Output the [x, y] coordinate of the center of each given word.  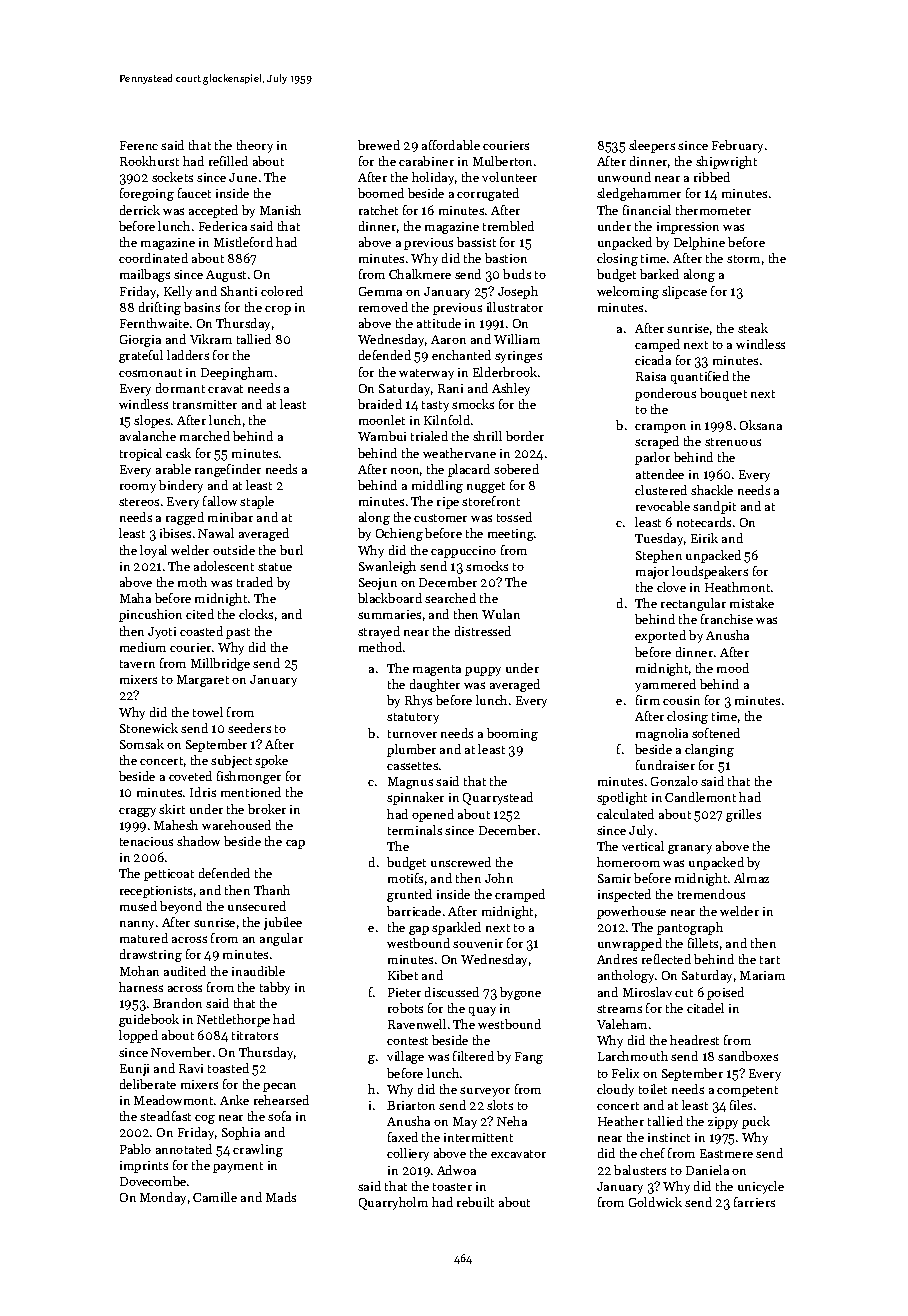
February [737, 146]
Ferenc [139, 145]
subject [231, 761]
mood [733, 668]
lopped [138, 1036]
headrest [694, 1040]
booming [512, 734]
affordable [451, 145]
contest [407, 1041]
